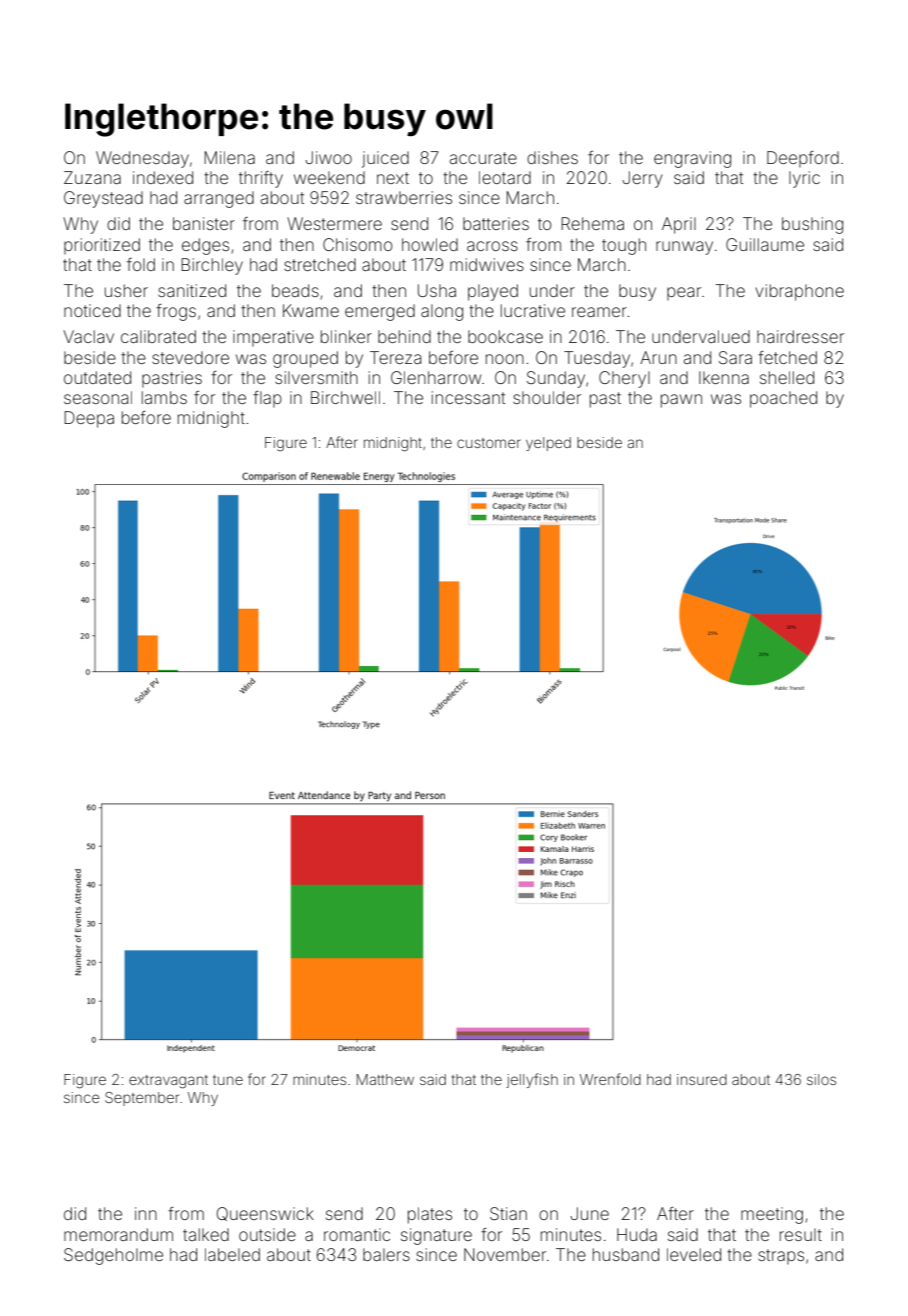  I want to click on Cheryl, so click(624, 379).
